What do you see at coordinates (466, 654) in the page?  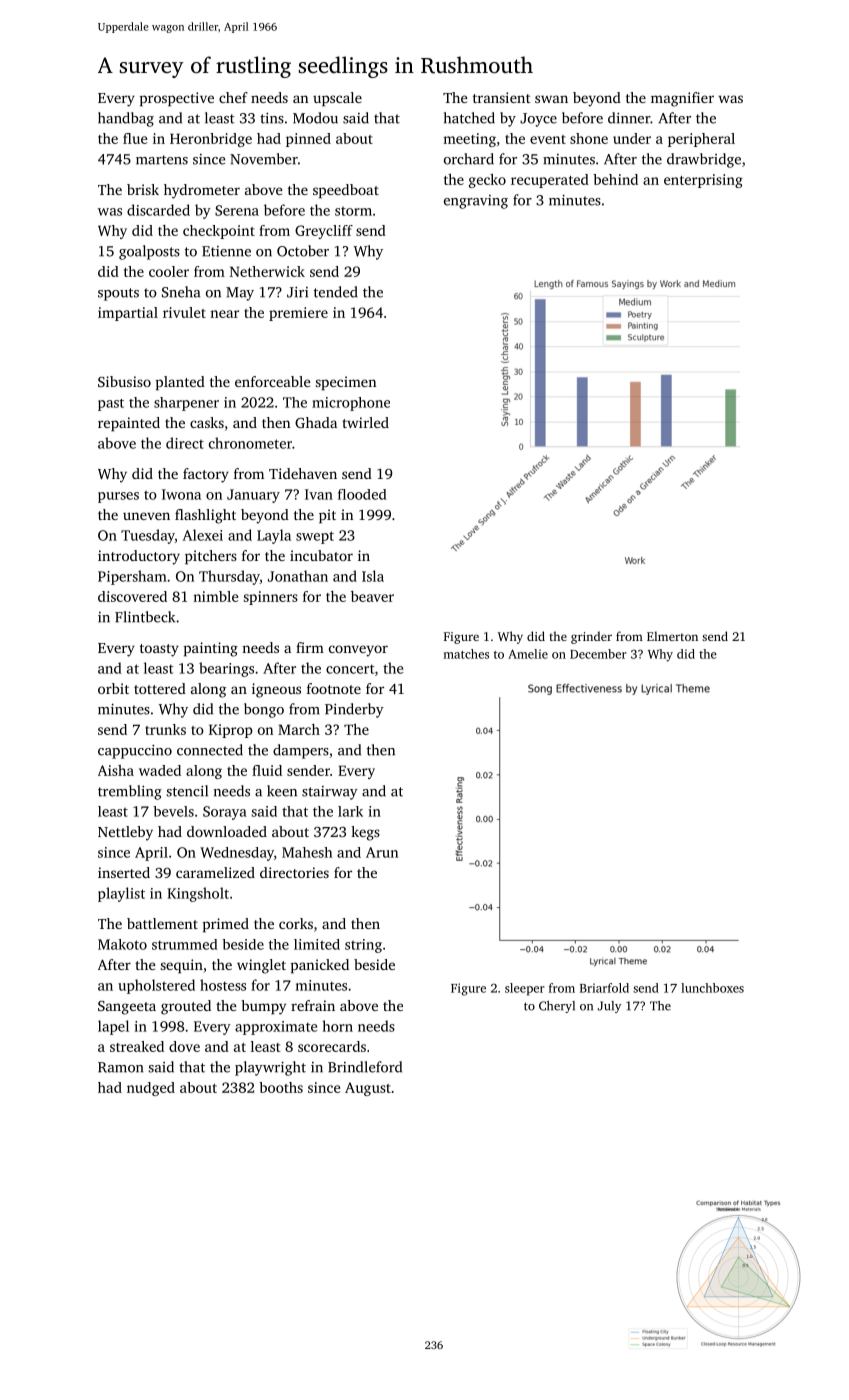 I see `matches` at bounding box center [466, 654].
